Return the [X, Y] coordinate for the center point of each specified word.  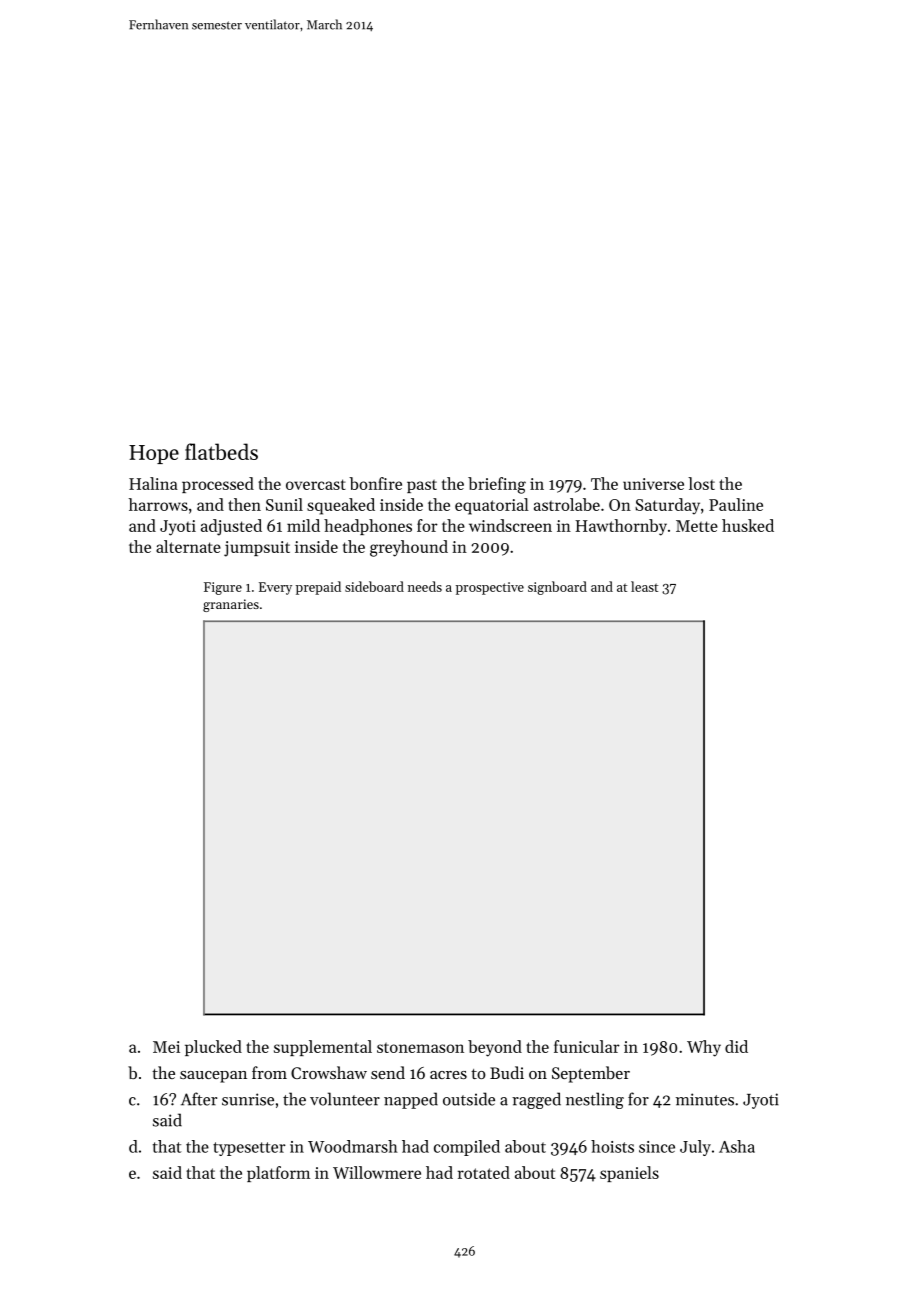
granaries [231, 605]
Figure [223, 588]
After [199, 1099]
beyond [495, 1048]
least [644, 586]
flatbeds [221, 451]
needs [425, 586]
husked [748, 525]
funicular [587, 1046]
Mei [166, 1047]
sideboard [374, 586]
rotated [484, 1172]
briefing [497, 485]
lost [701, 483]
